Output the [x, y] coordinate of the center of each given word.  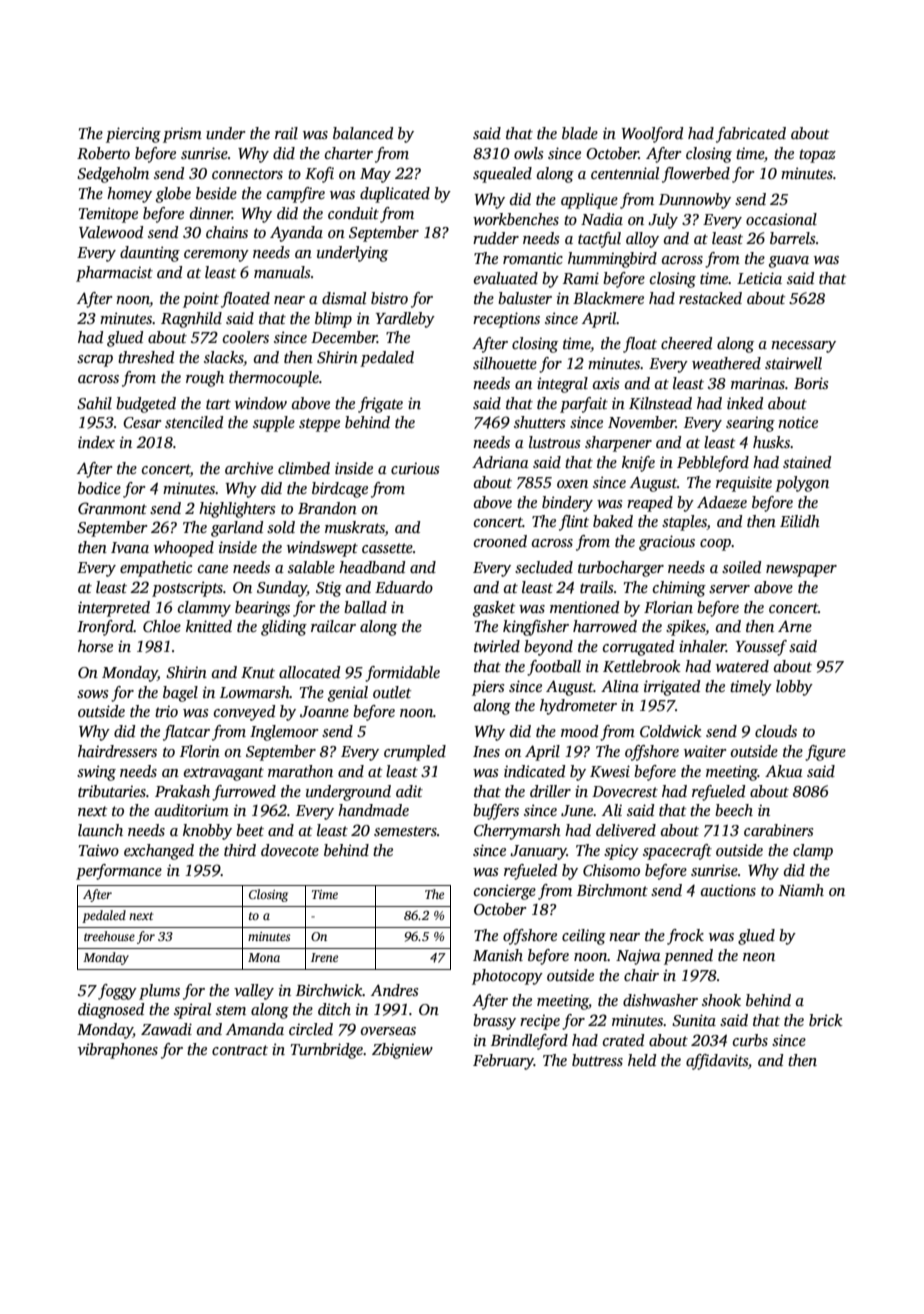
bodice [99, 488]
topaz [817, 156]
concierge [505, 892]
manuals [282, 272]
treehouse [109, 936]
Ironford [105, 628]
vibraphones [118, 1051]
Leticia [759, 278]
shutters [539, 422]
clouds [776, 731]
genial [348, 694]
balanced [363, 133]
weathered [726, 363]
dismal [344, 298]
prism [182, 135]
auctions [728, 890]
